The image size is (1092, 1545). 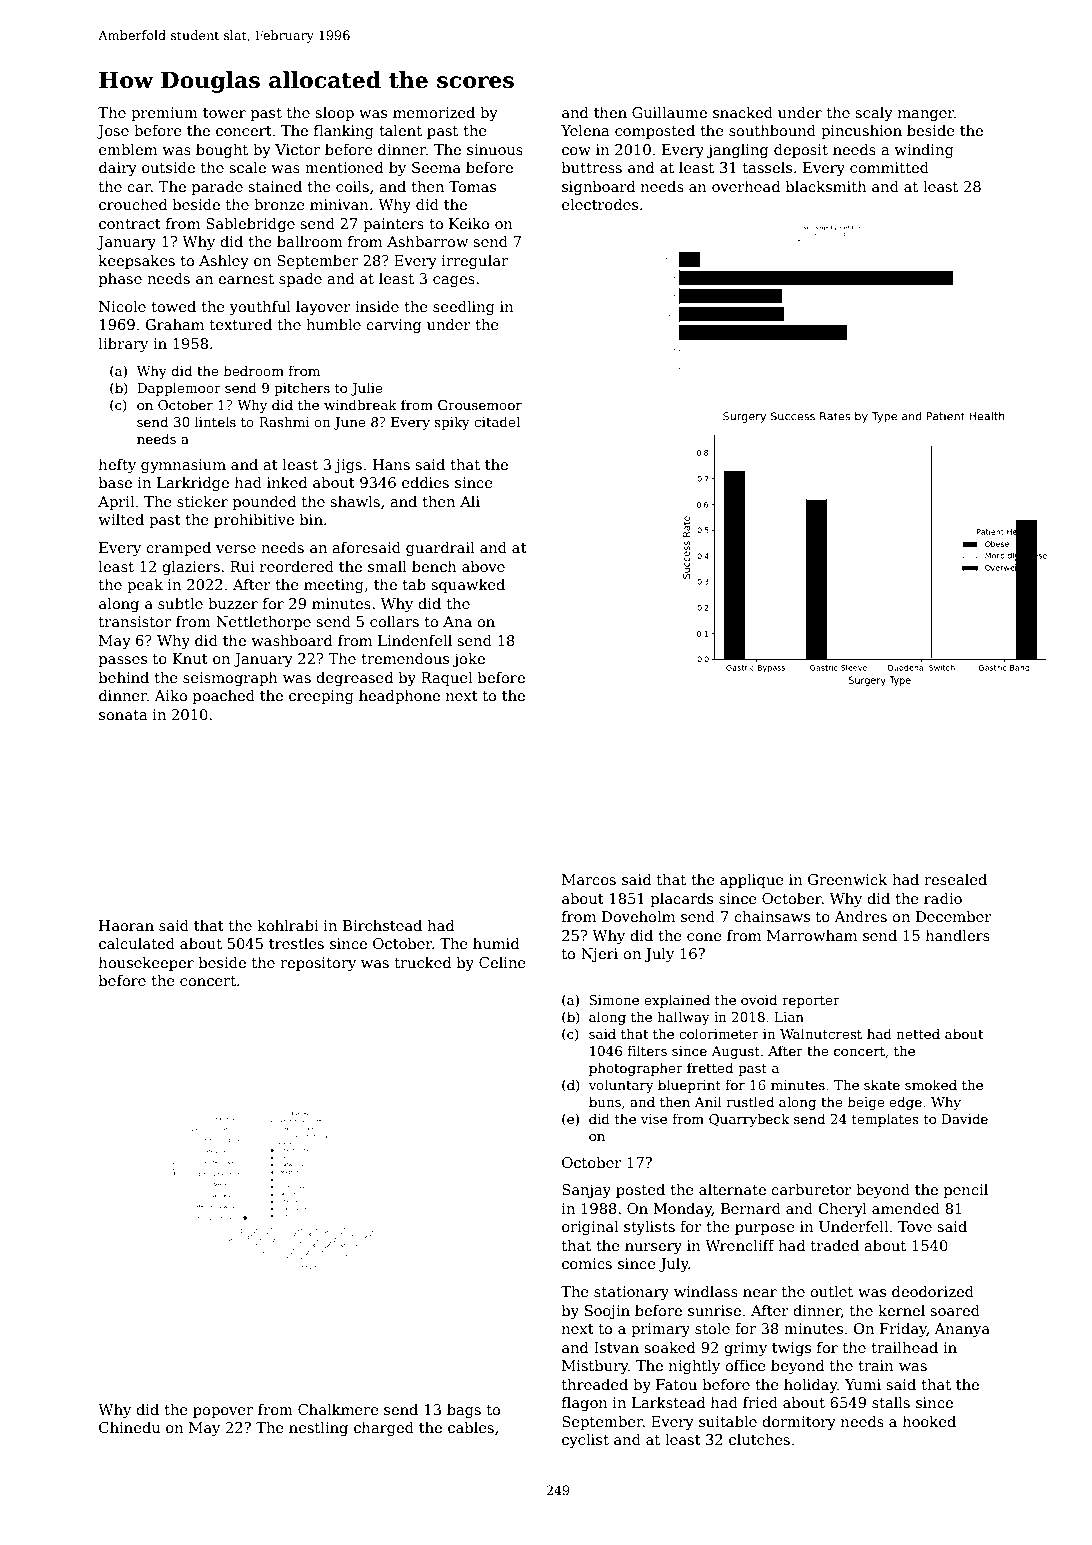 I want to click on Walnutcrest, so click(x=821, y=1033).
